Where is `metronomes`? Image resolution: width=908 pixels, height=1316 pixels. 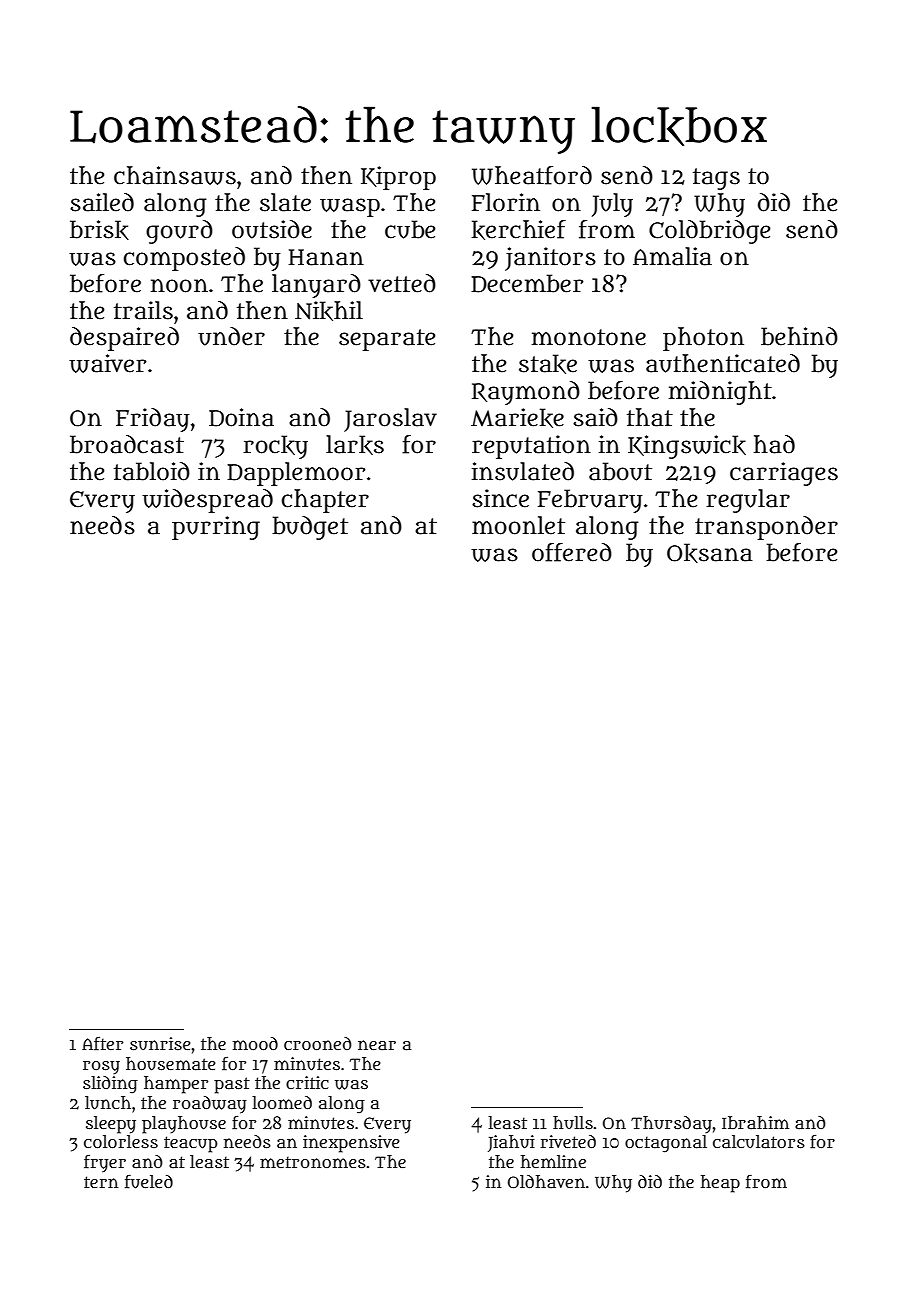 metronomes is located at coordinates (313, 1162).
